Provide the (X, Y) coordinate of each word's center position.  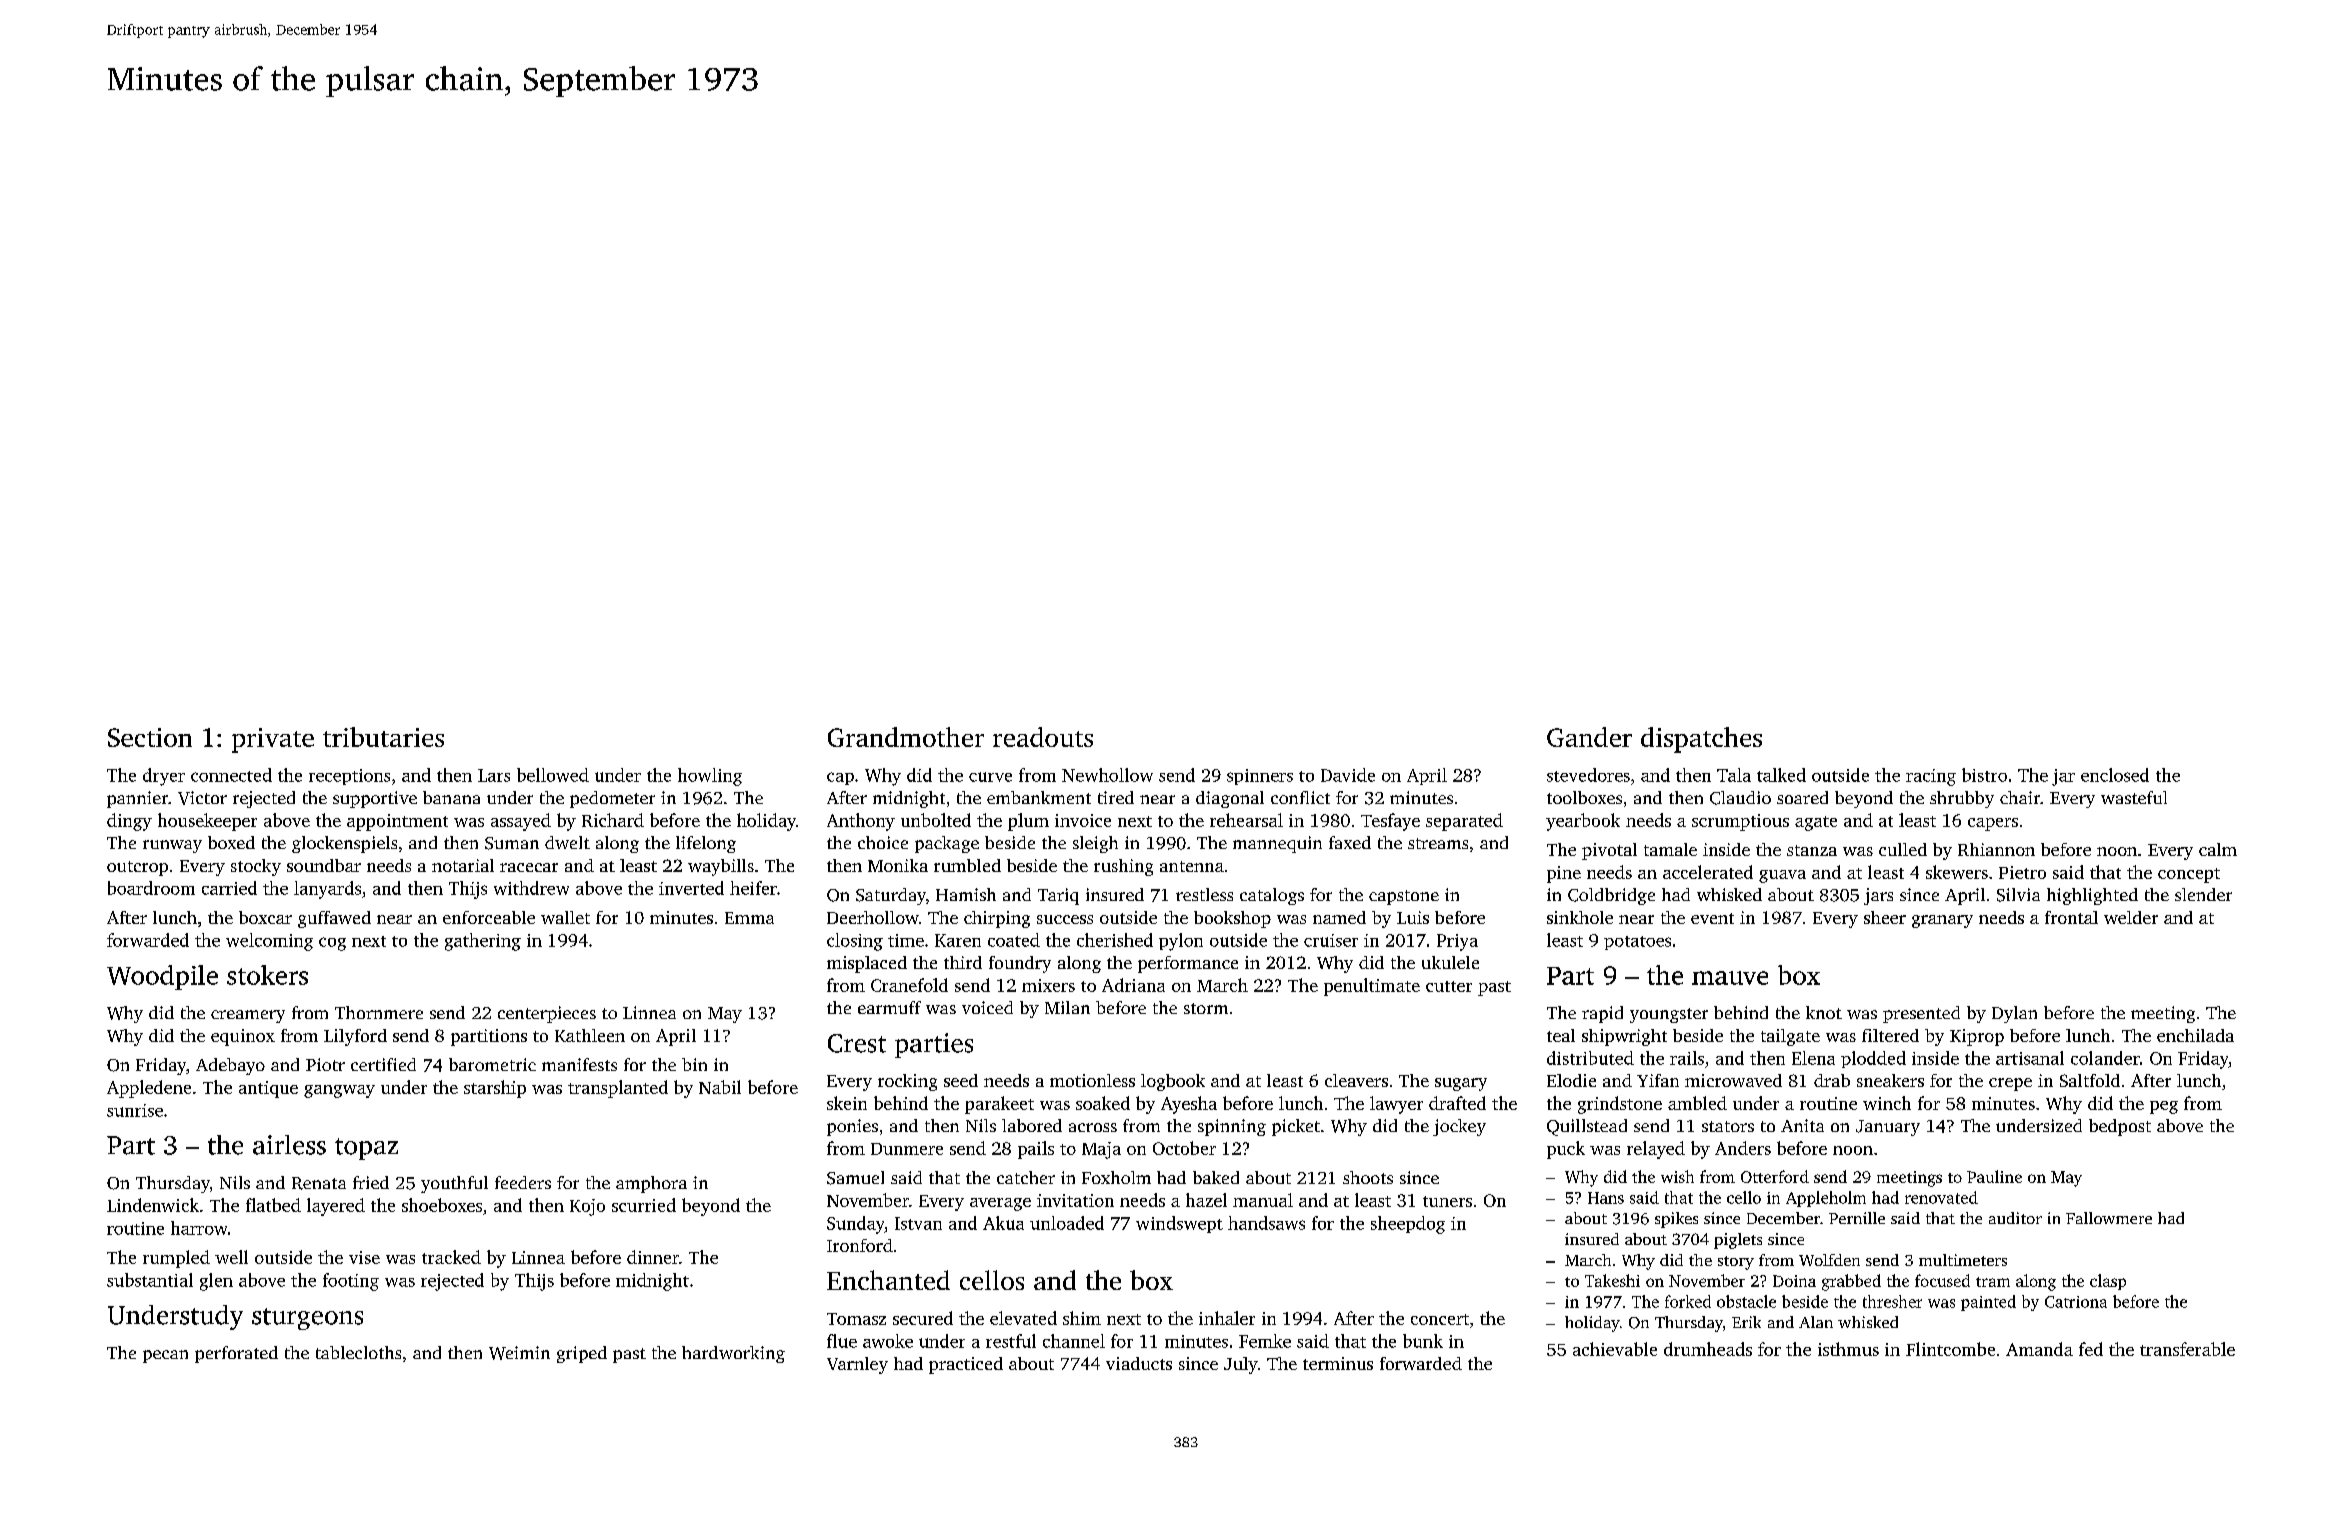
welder (2131, 917)
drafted (1457, 1103)
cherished (1115, 940)
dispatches (1701, 740)
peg (2164, 1107)
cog (332, 944)
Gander (1589, 737)
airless (289, 1145)
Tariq (1058, 896)
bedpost (2120, 1127)
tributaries (383, 737)
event (1712, 918)
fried (371, 1182)
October (1184, 1148)
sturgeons (307, 1319)
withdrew (531, 888)
